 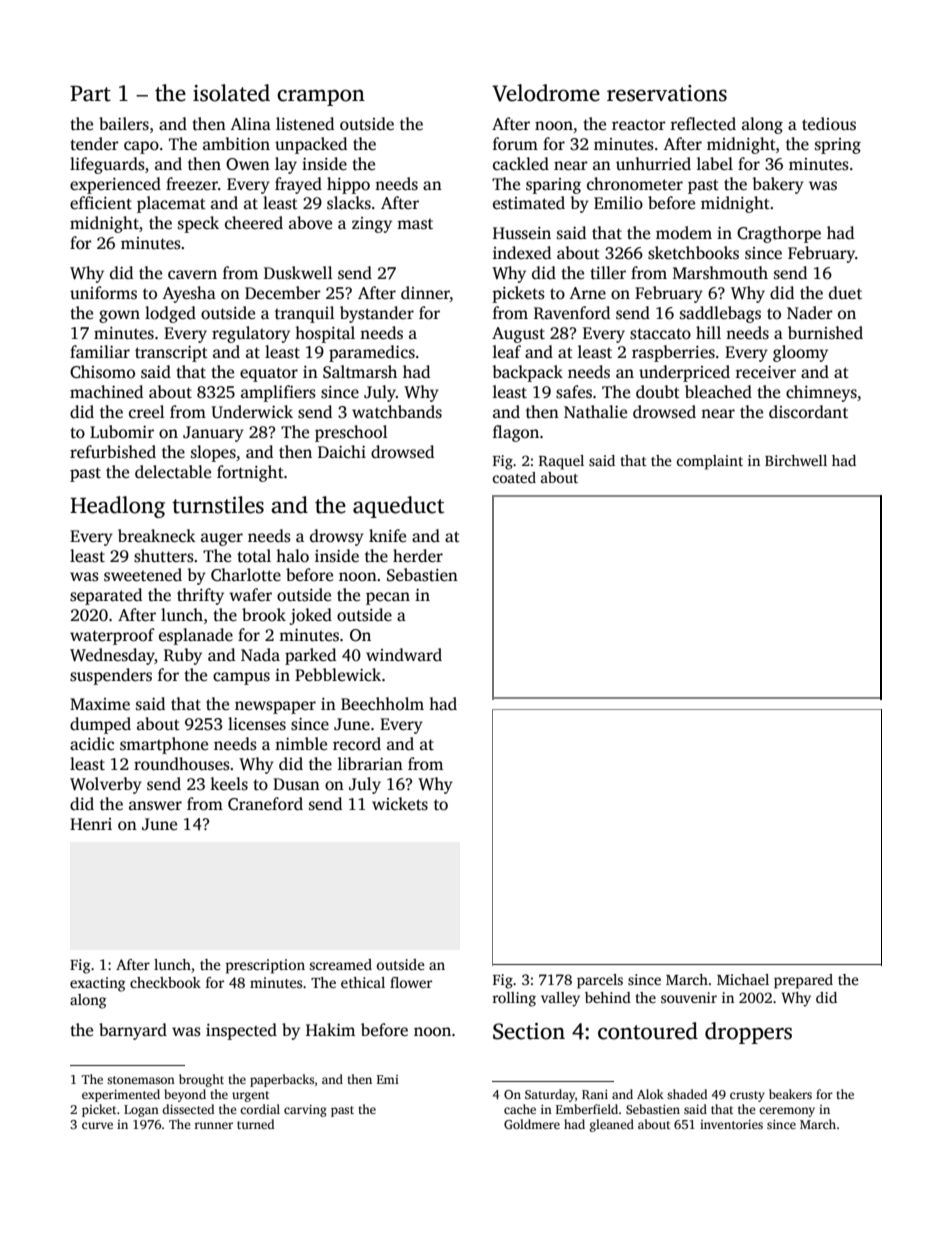 What do you see at coordinates (90, 94) in the screenshot?
I see `Part` at bounding box center [90, 94].
